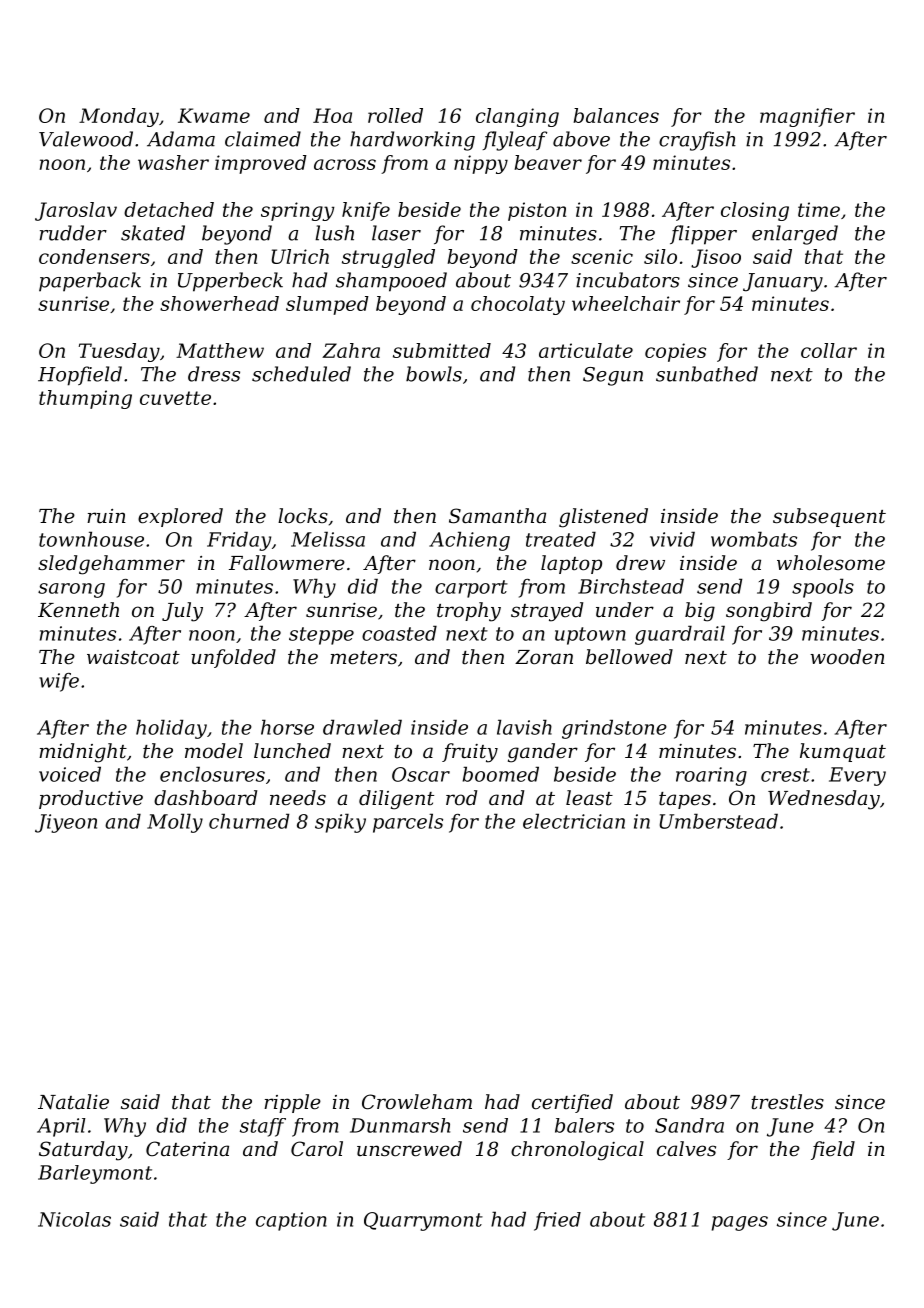  What do you see at coordinates (616, 115) in the screenshot?
I see `balances` at bounding box center [616, 115].
